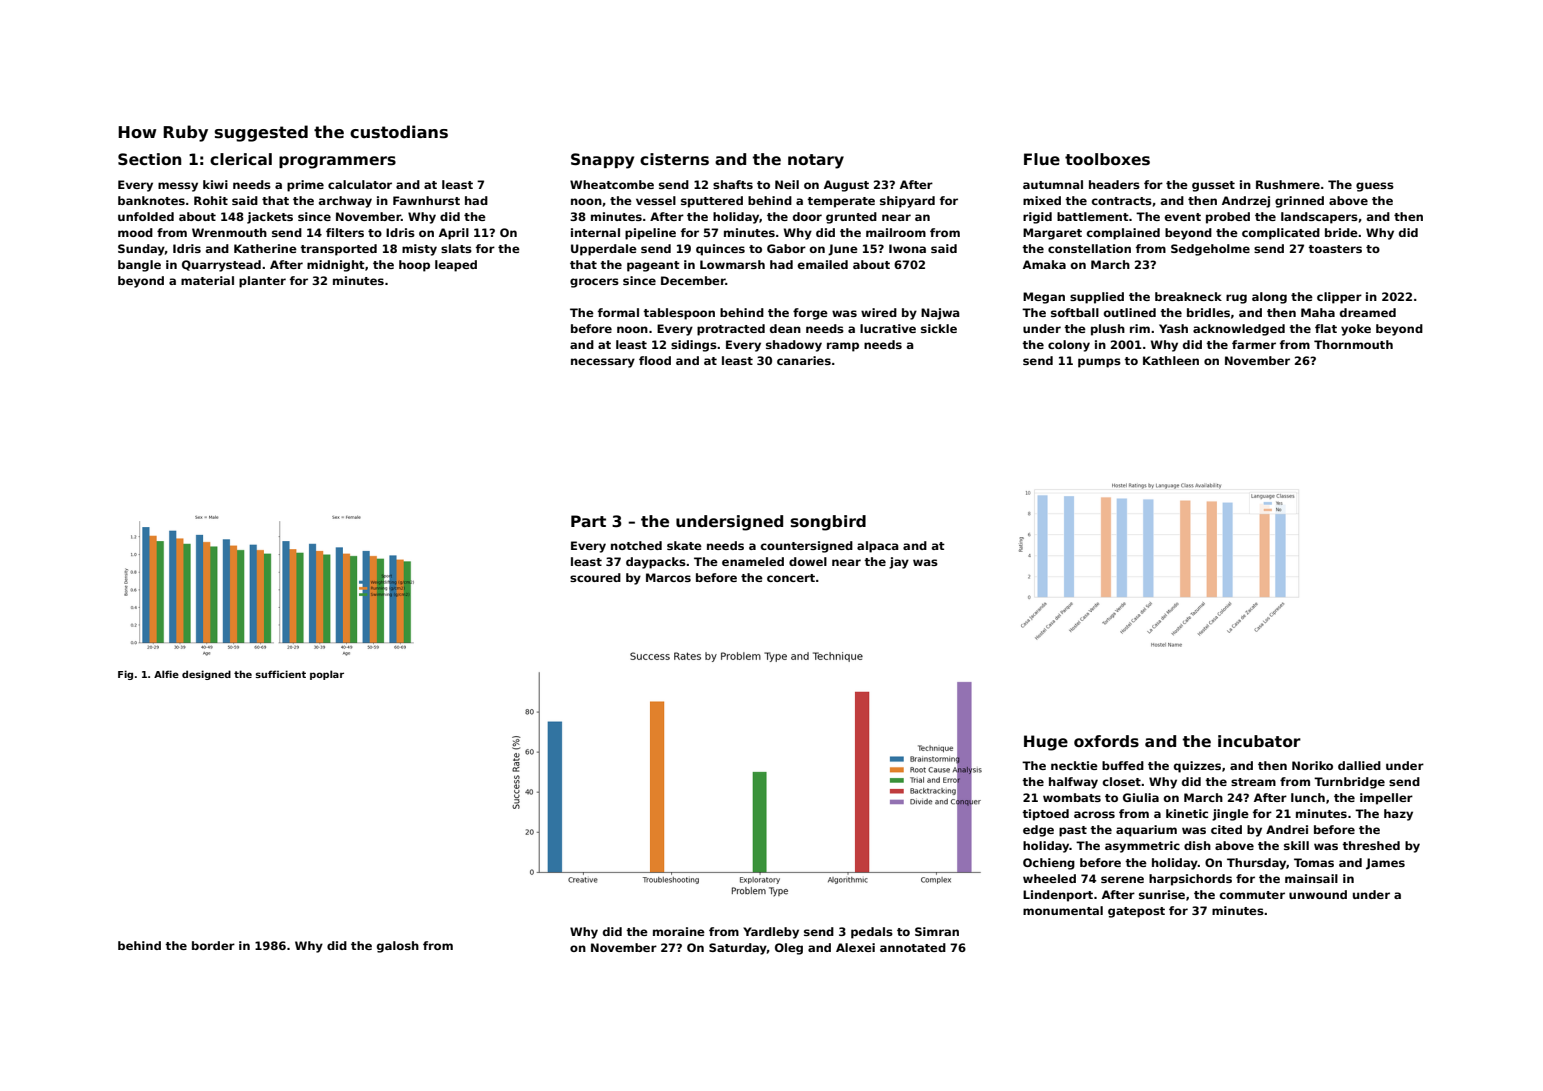 Image resolution: width=1543 pixels, height=1091 pixels. I want to click on guess, so click(1375, 187).
